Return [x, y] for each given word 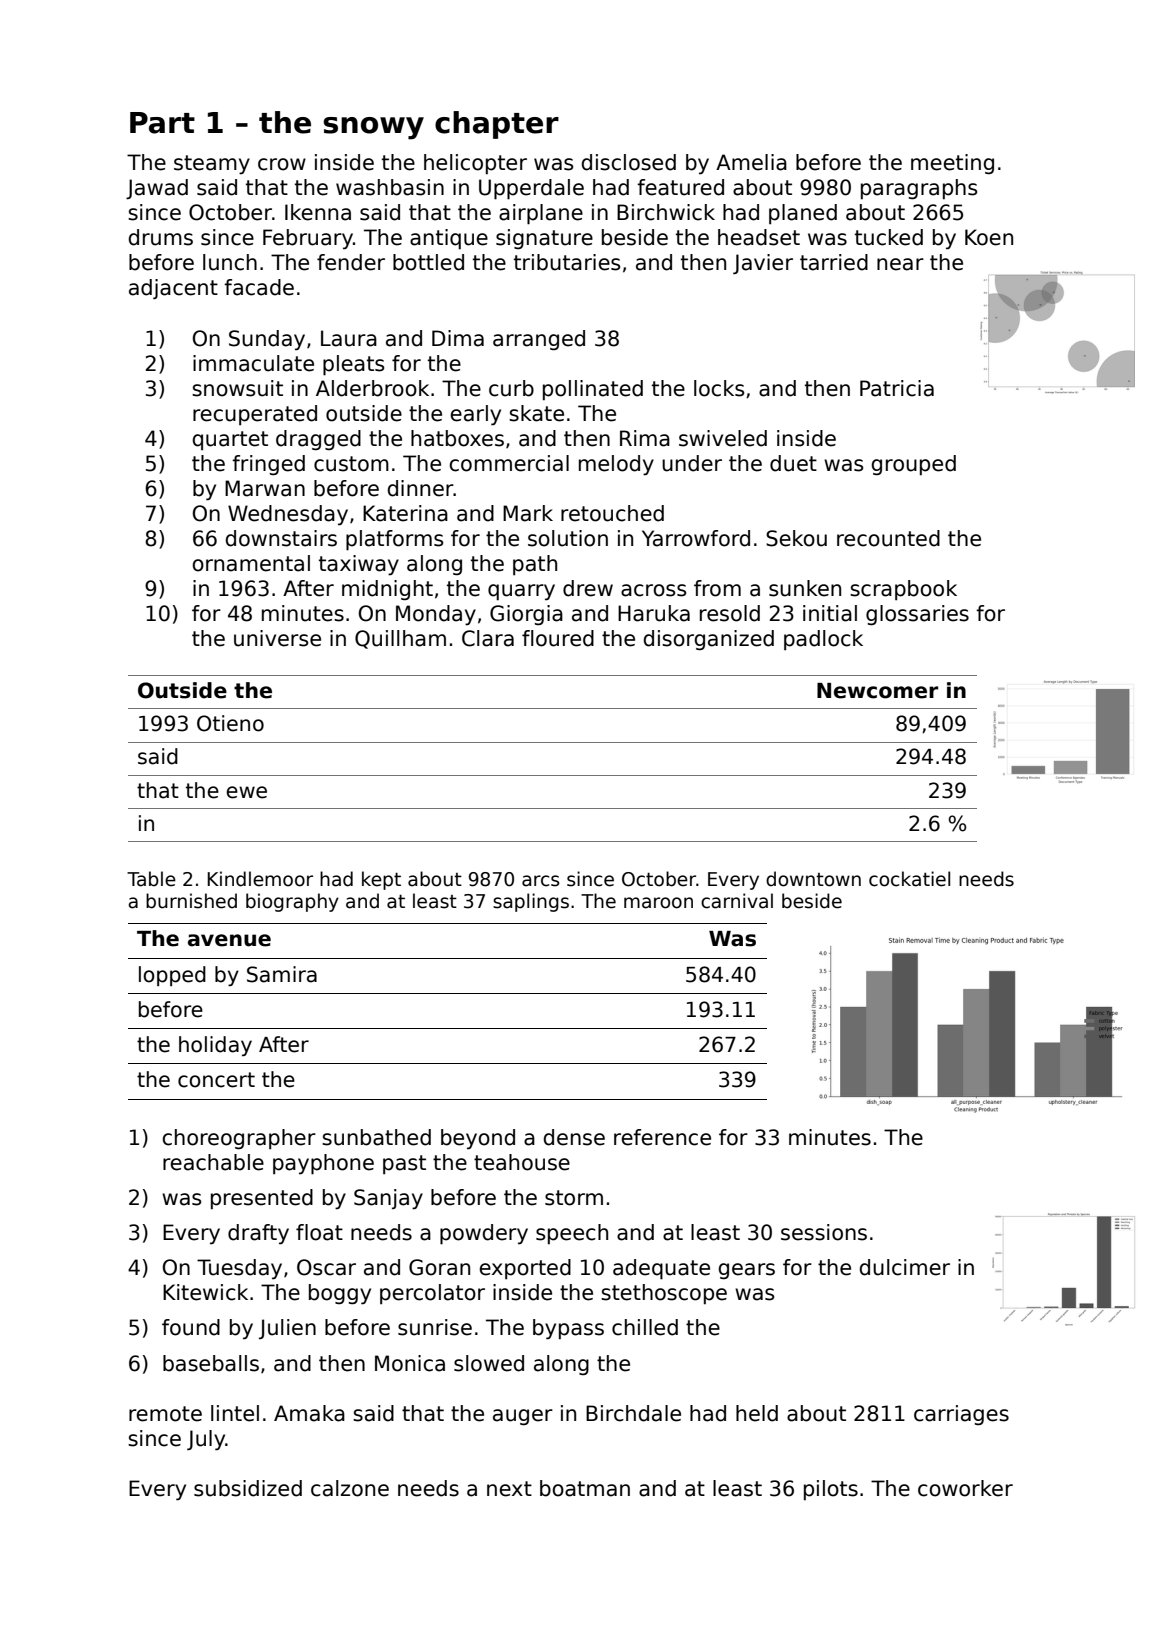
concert [216, 1080]
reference [662, 1137]
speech [572, 1234]
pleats [353, 365]
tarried [834, 262]
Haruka [654, 613]
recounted [888, 538]
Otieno [230, 723]
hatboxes [457, 438]
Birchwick [666, 212]
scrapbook [903, 590]
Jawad [157, 189]
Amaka [309, 1413]
